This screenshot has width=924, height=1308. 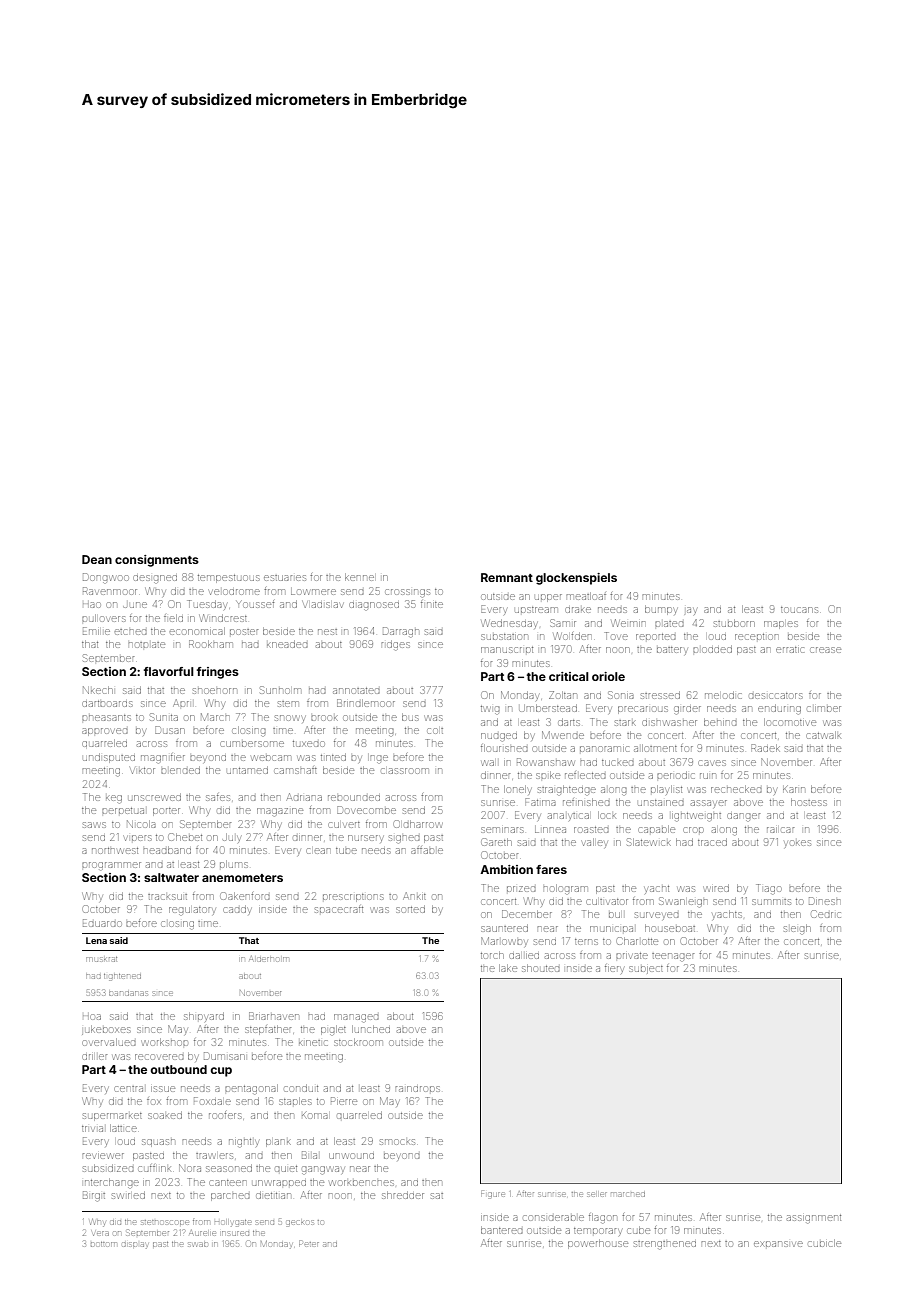 What do you see at coordinates (435, 731) in the screenshot?
I see `colt` at bounding box center [435, 731].
